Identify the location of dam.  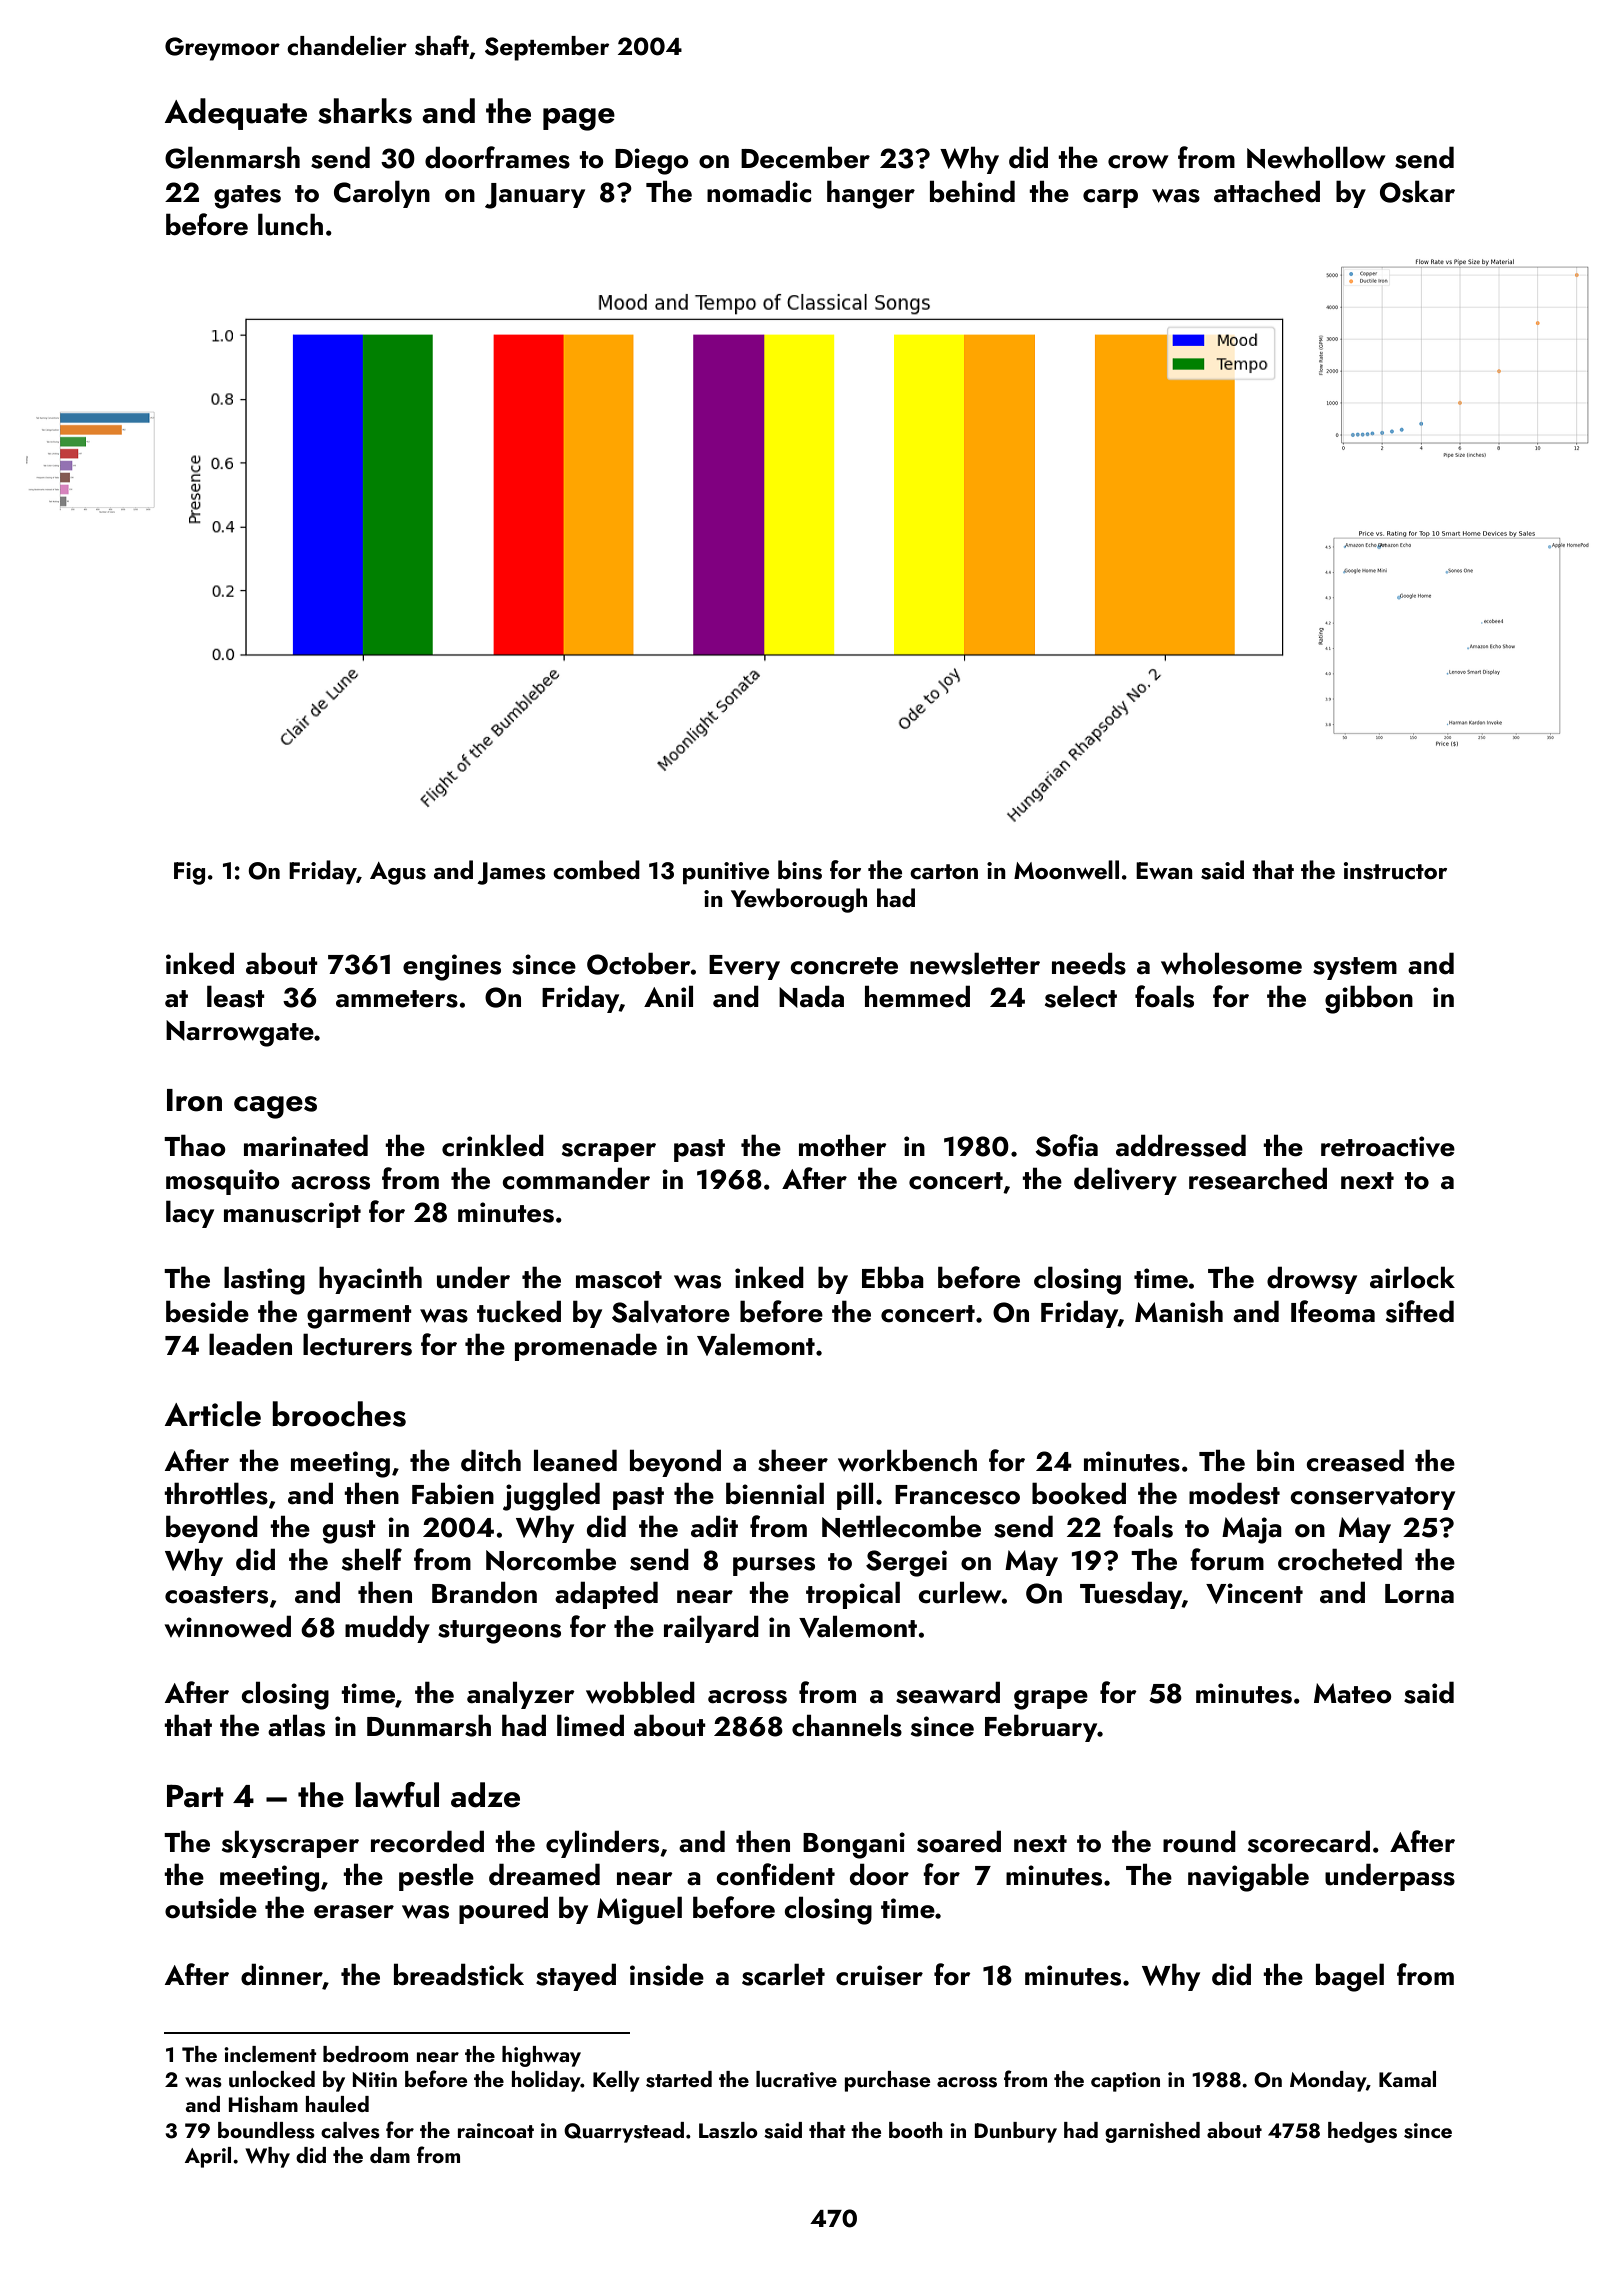
(390, 2155).
